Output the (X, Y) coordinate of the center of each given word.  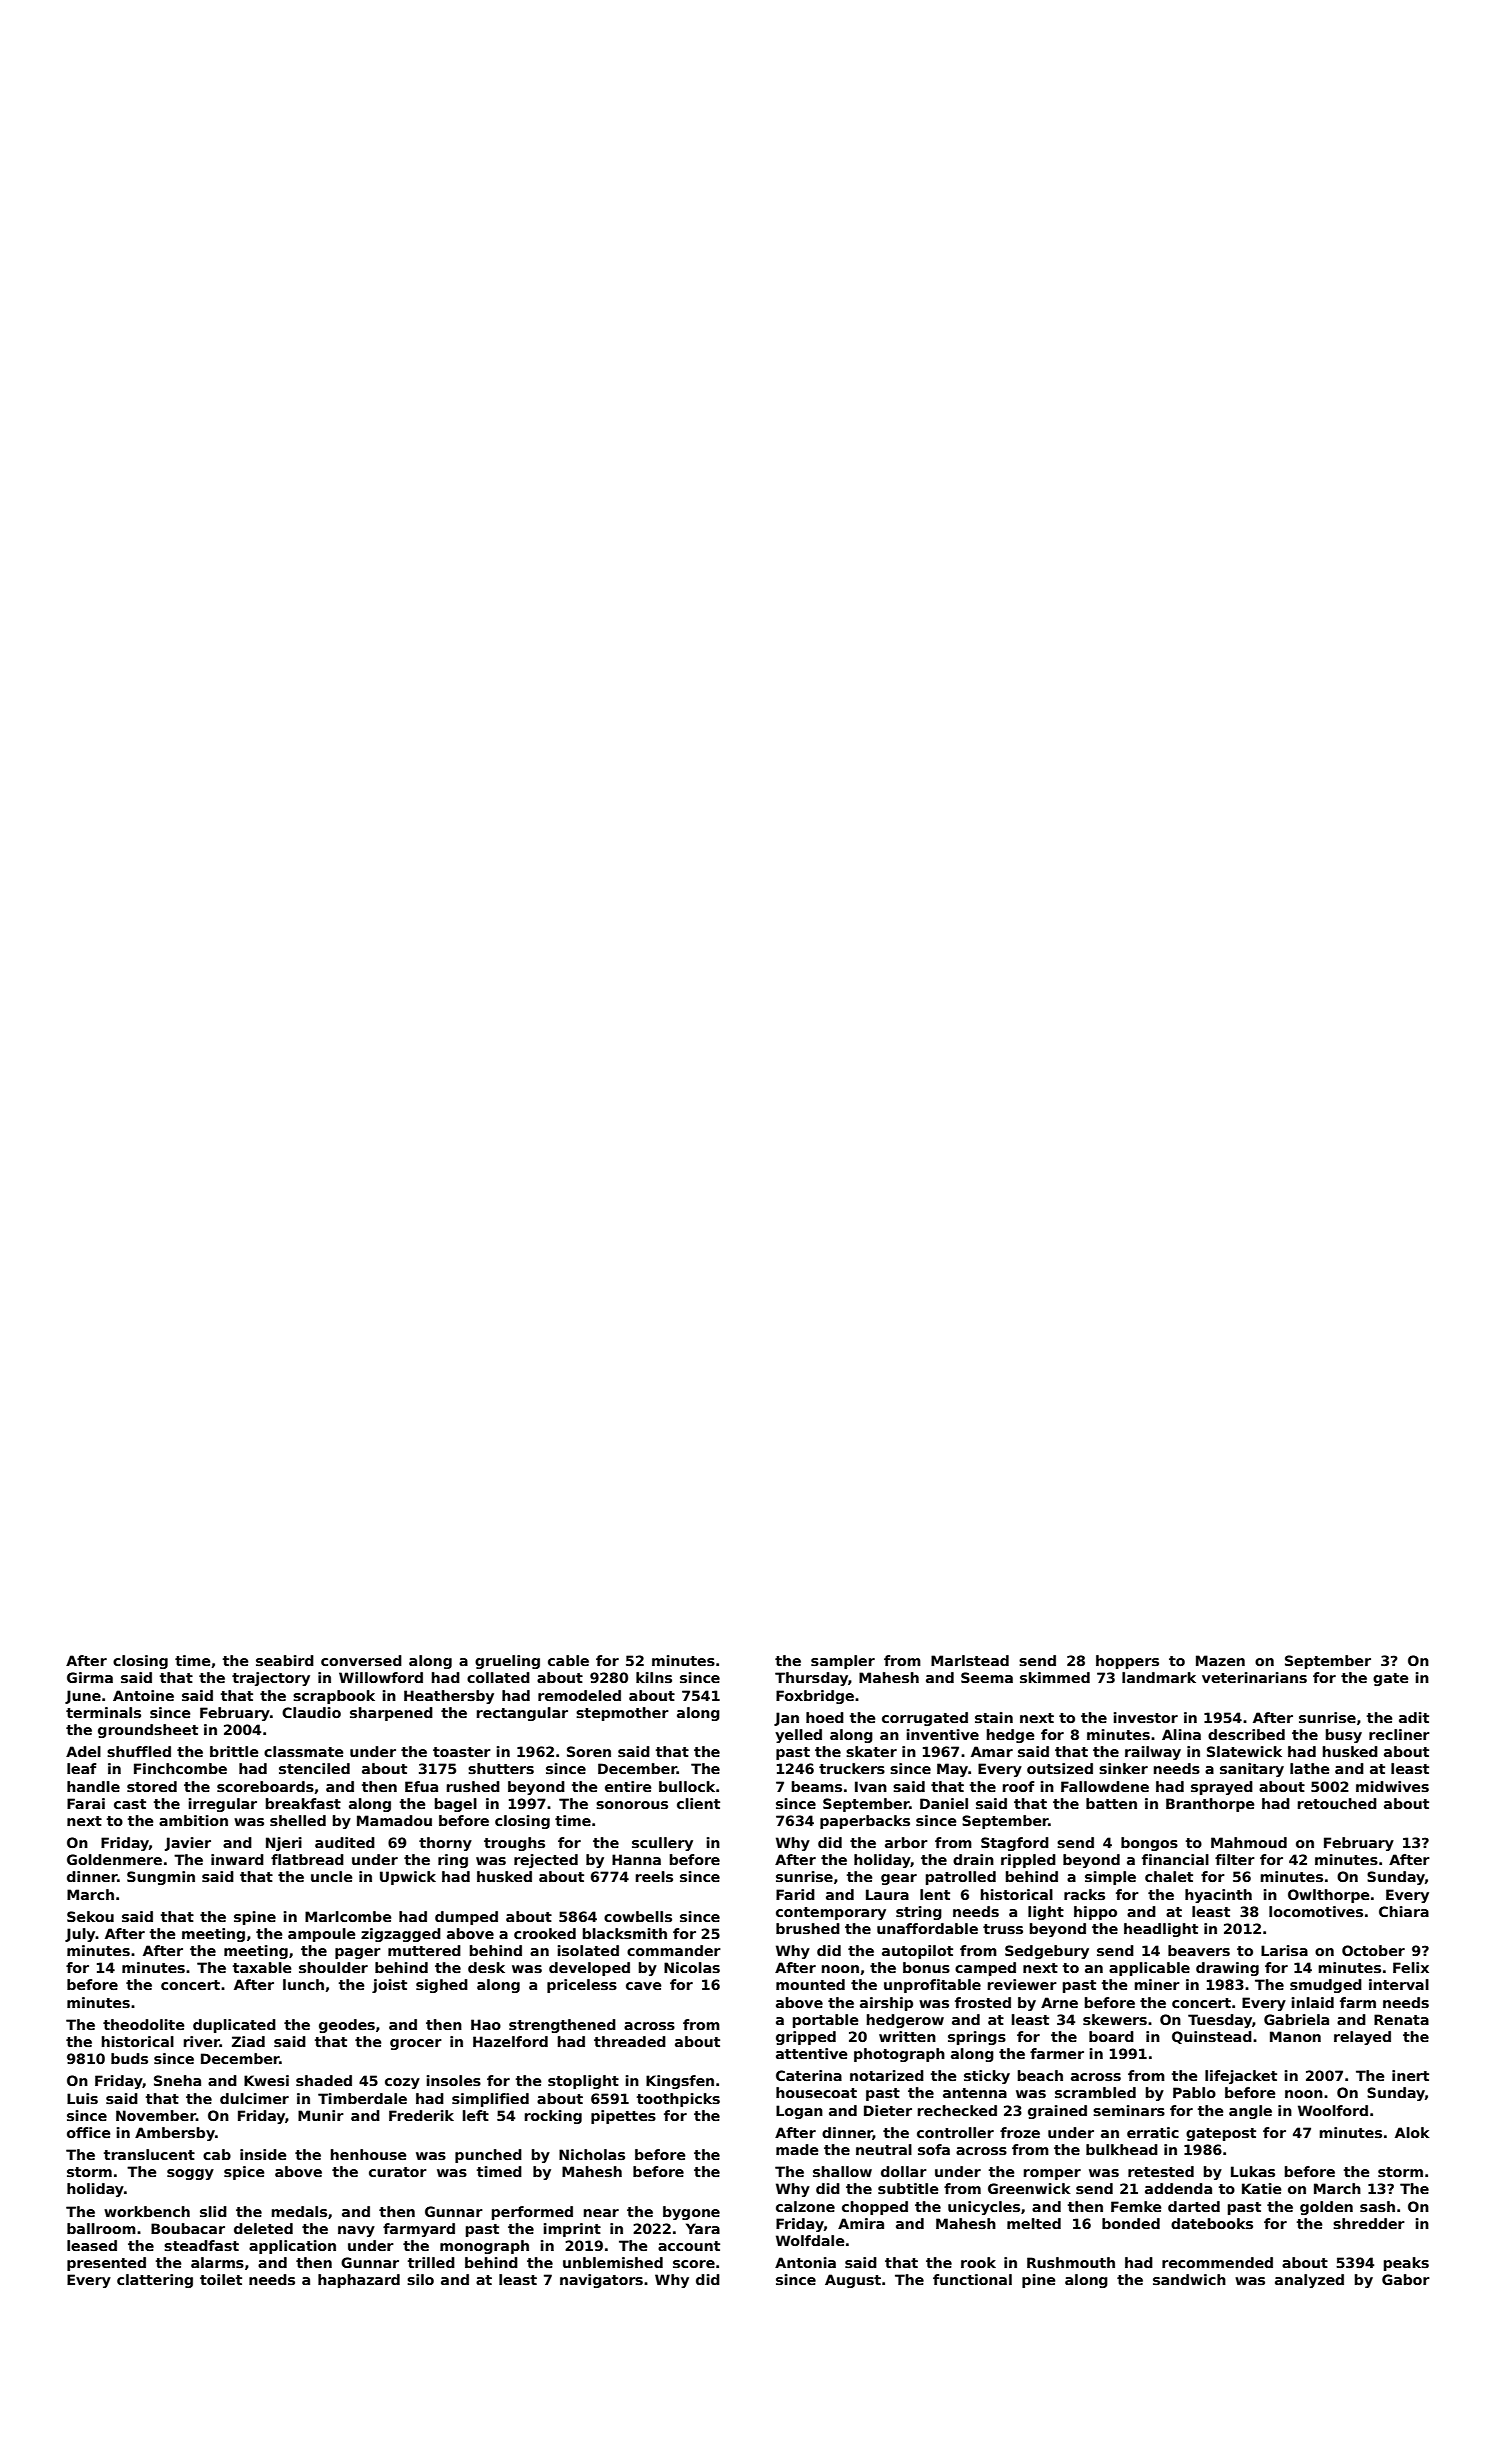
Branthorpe (1210, 1805)
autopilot (917, 1952)
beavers (1199, 1950)
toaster (462, 1752)
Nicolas (692, 1967)
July (80, 1935)
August (853, 2281)
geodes (347, 2026)
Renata (1401, 2019)
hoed (825, 1717)
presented (106, 2264)
